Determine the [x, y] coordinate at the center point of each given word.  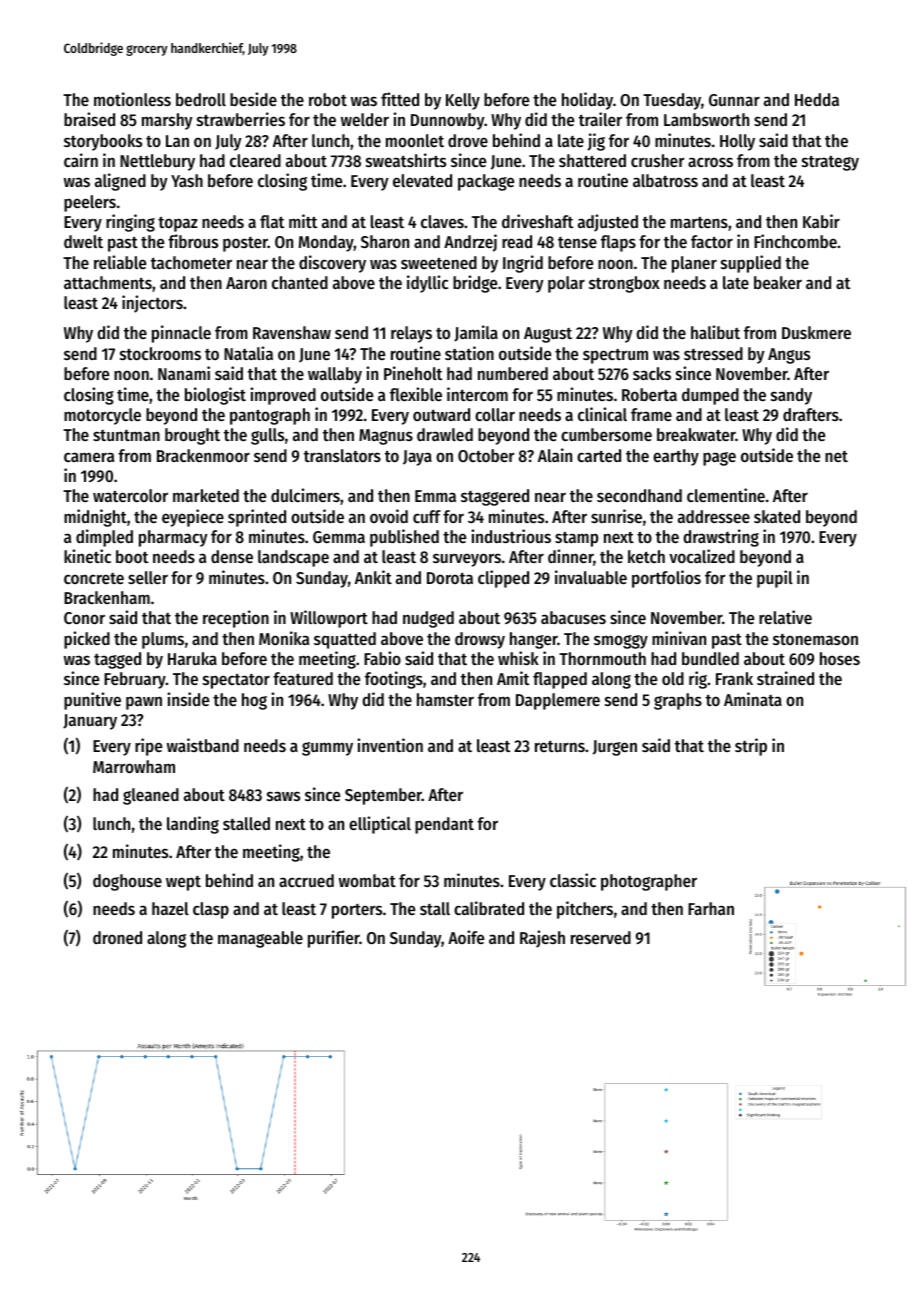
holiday [587, 101]
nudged [428, 619]
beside [253, 99]
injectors [152, 304]
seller [148, 577]
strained [785, 678]
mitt [303, 221]
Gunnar [734, 100]
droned [117, 937]
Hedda [817, 99]
